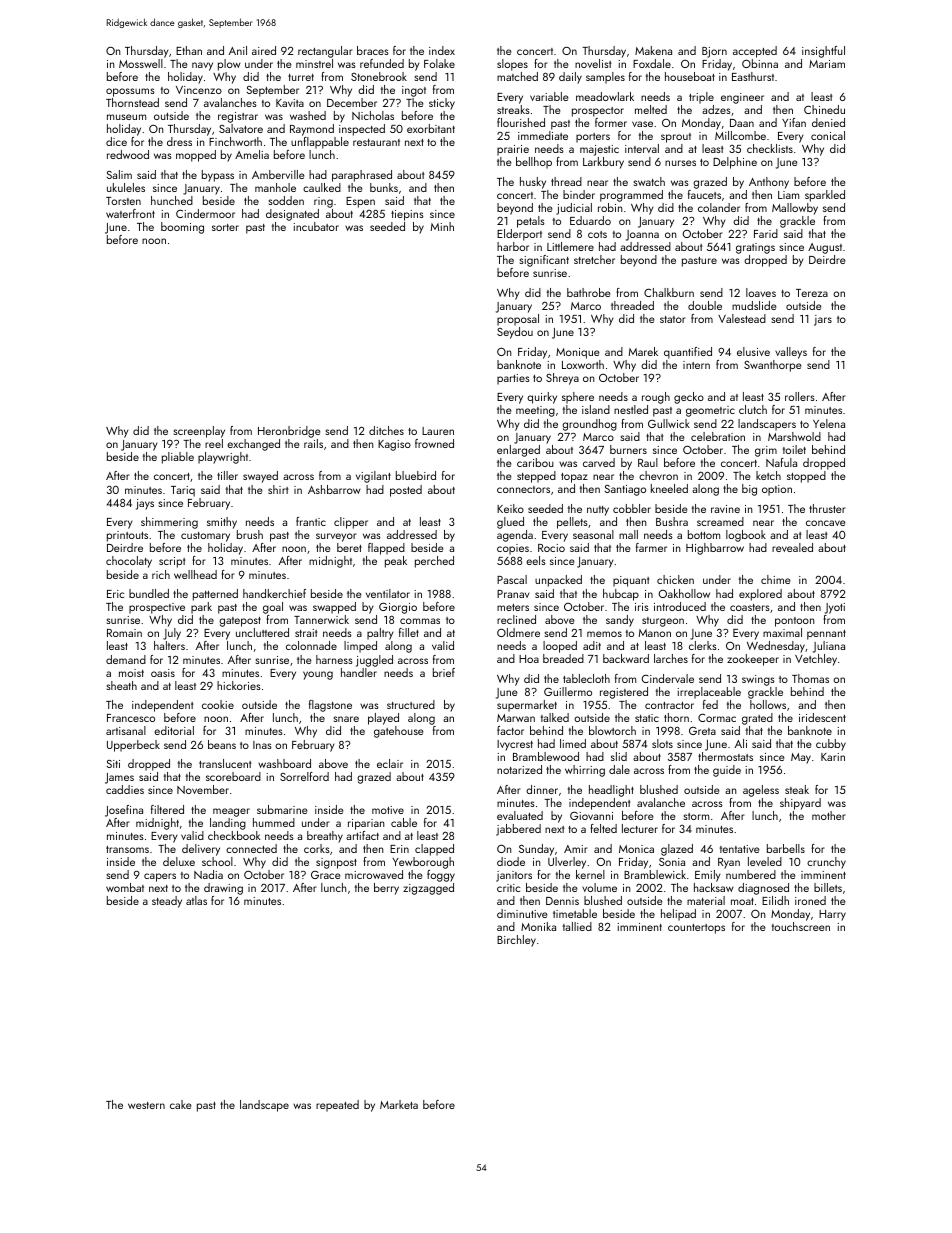 The width and height of the screenshot is (952, 1233). What do you see at coordinates (833, 757) in the screenshot?
I see `Karin` at bounding box center [833, 757].
